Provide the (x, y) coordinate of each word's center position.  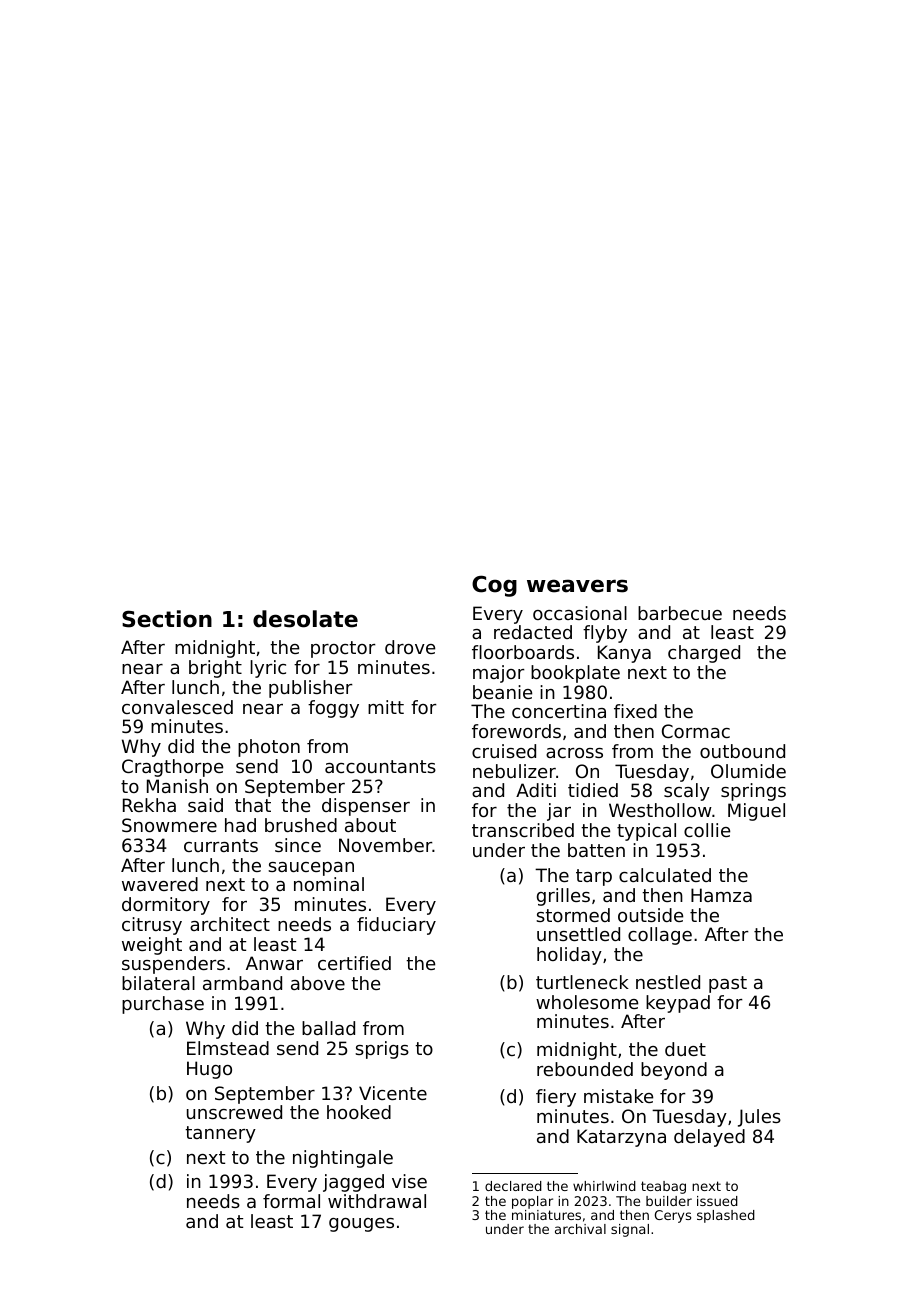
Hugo (209, 1070)
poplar (532, 1202)
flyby (605, 634)
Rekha (149, 805)
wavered (160, 884)
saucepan (311, 869)
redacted (533, 632)
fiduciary (396, 926)
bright (215, 669)
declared (513, 1186)
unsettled (578, 934)
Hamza (721, 895)
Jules (759, 1118)
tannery (220, 1134)
